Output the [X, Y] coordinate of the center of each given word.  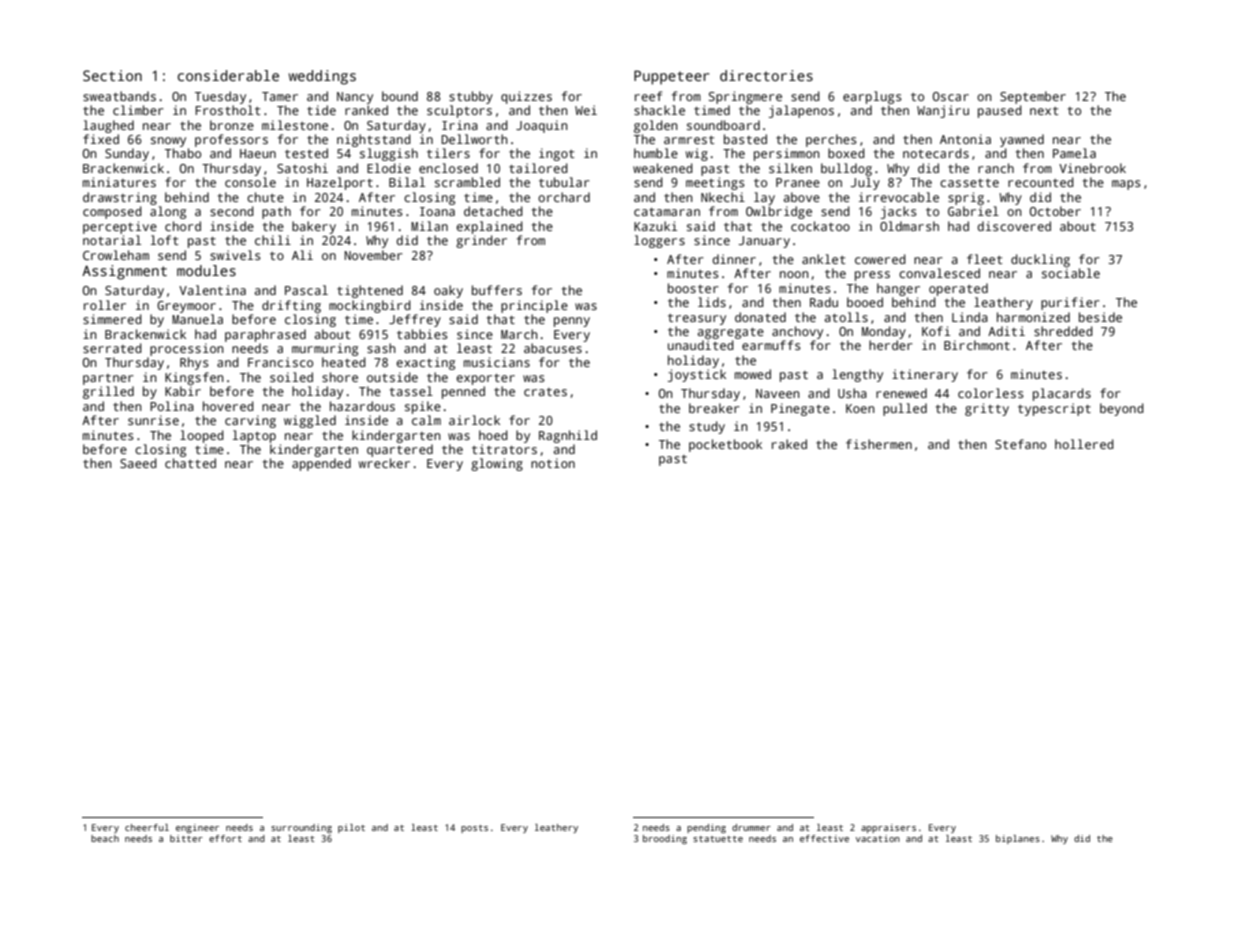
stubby [471, 97]
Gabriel [973, 211]
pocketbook [725, 445]
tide [321, 110]
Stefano [1020, 444]
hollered [1084, 444]
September [1033, 97]
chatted [190, 463]
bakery [314, 227]
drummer [751, 827]
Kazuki [655, 226]
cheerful [147, 827]
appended [321, 464]
